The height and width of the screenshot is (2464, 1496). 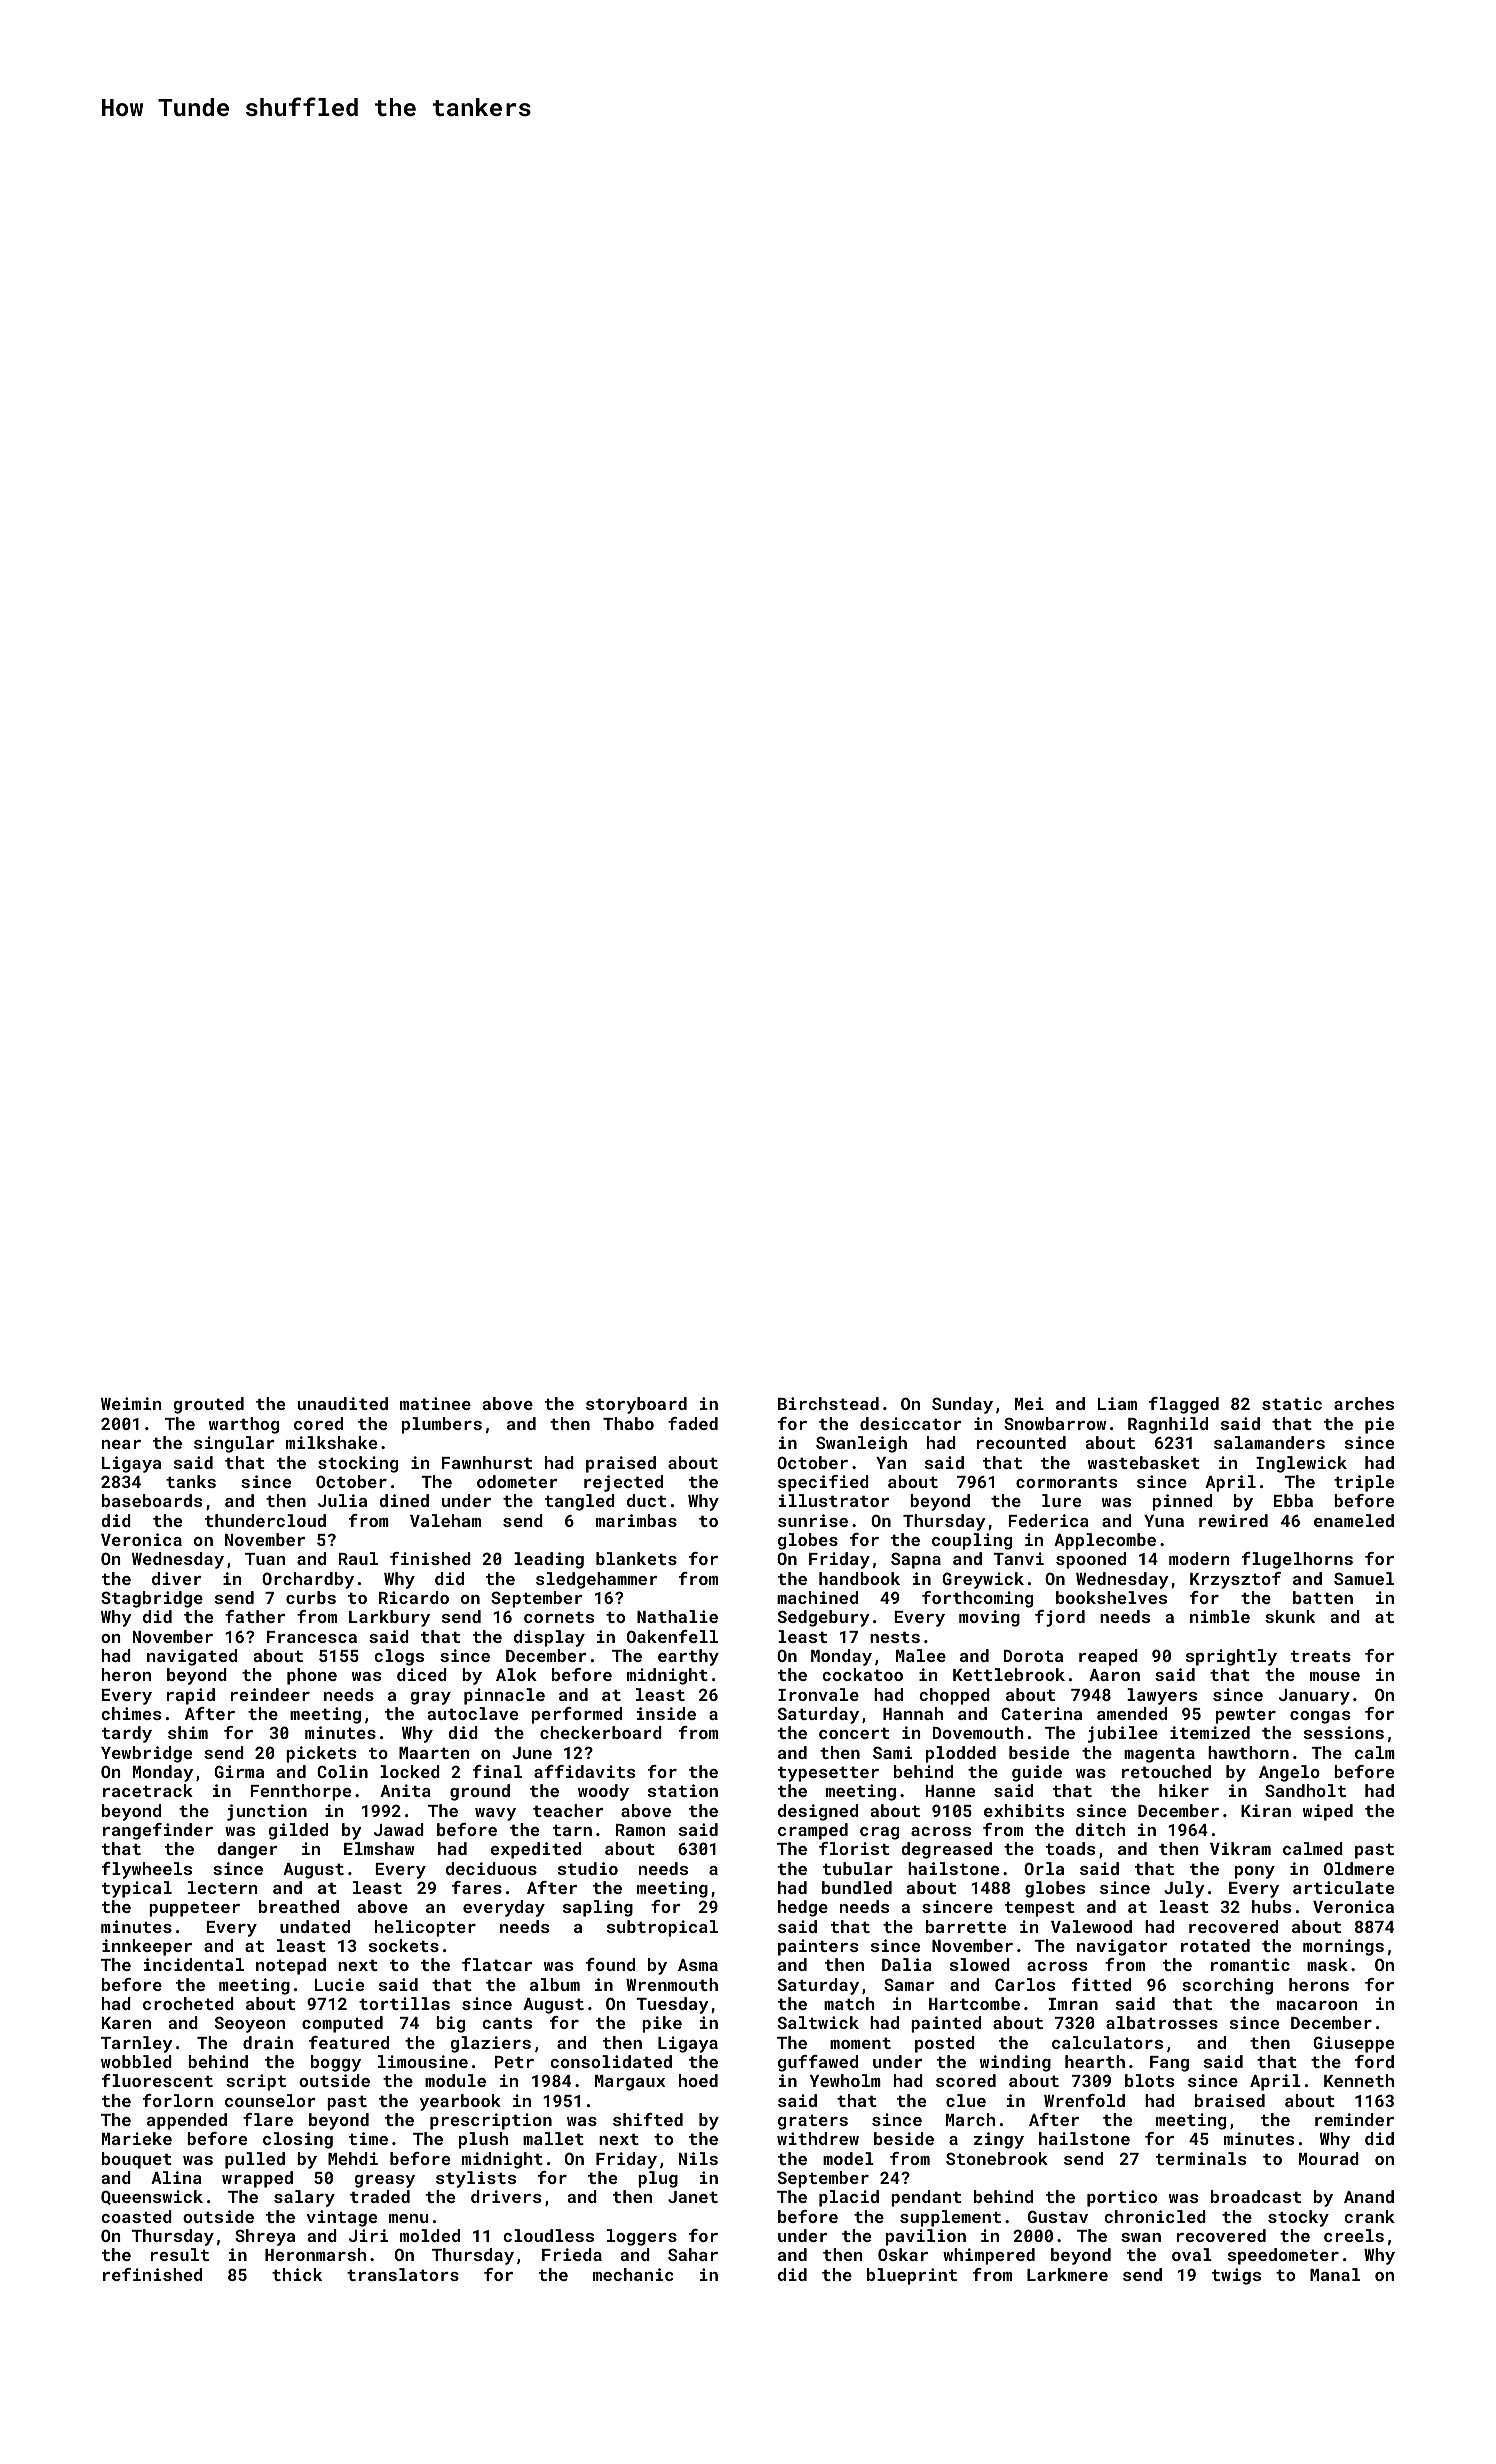 What do you see at coordinates (946, 1850) in the screenshot?
I see `degreased` at bounding box center [946, 1850].
